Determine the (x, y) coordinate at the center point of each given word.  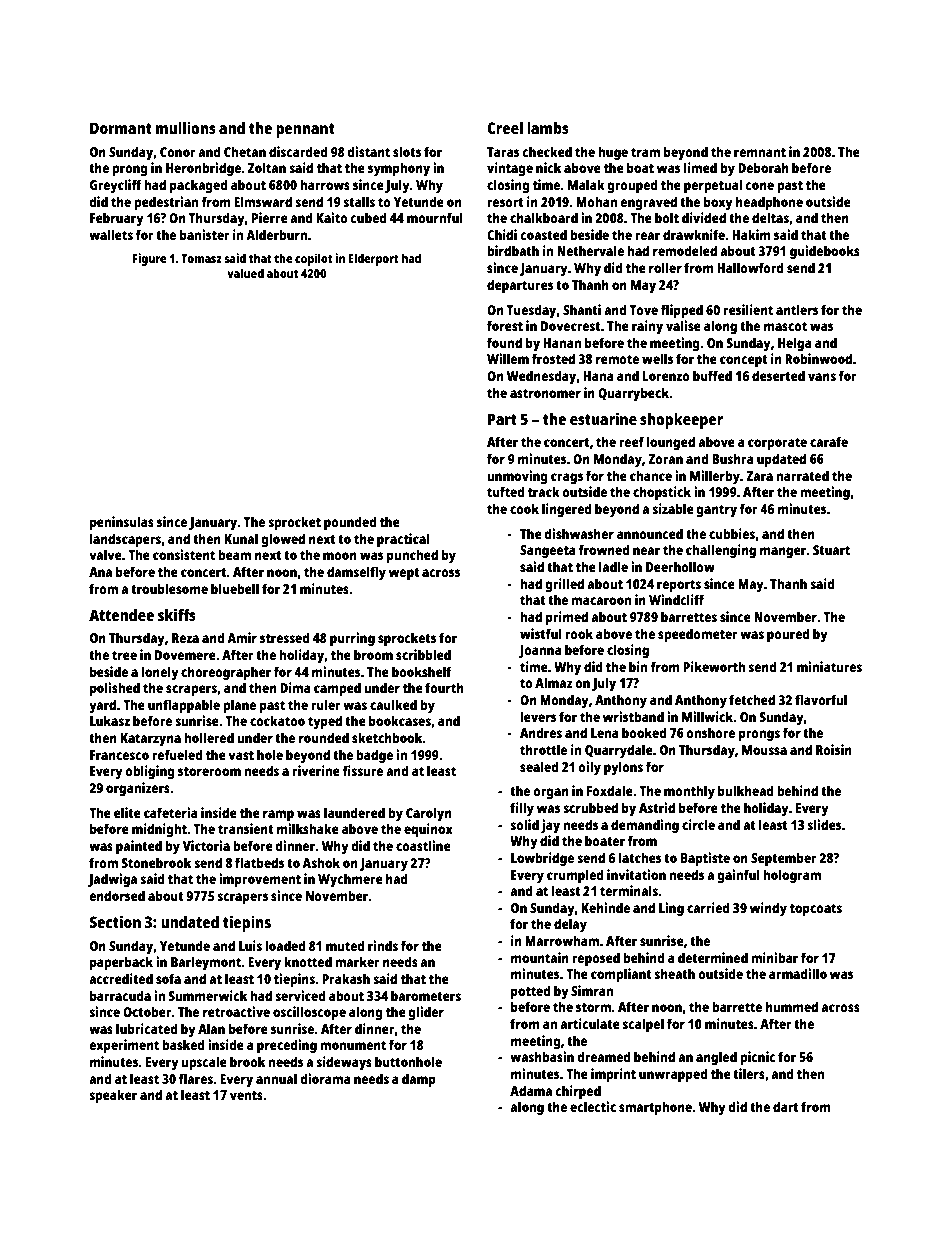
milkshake (308, 828)
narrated (802, 475)
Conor (178, 152)
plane (239, 706)
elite (127, 812)
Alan (211, 1028)
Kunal (241, 538)
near (646, 551)
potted (531, 992)
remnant (760, 152)
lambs (548, 128)
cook (524, 508)
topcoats (816, 910)
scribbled (423, 654)
